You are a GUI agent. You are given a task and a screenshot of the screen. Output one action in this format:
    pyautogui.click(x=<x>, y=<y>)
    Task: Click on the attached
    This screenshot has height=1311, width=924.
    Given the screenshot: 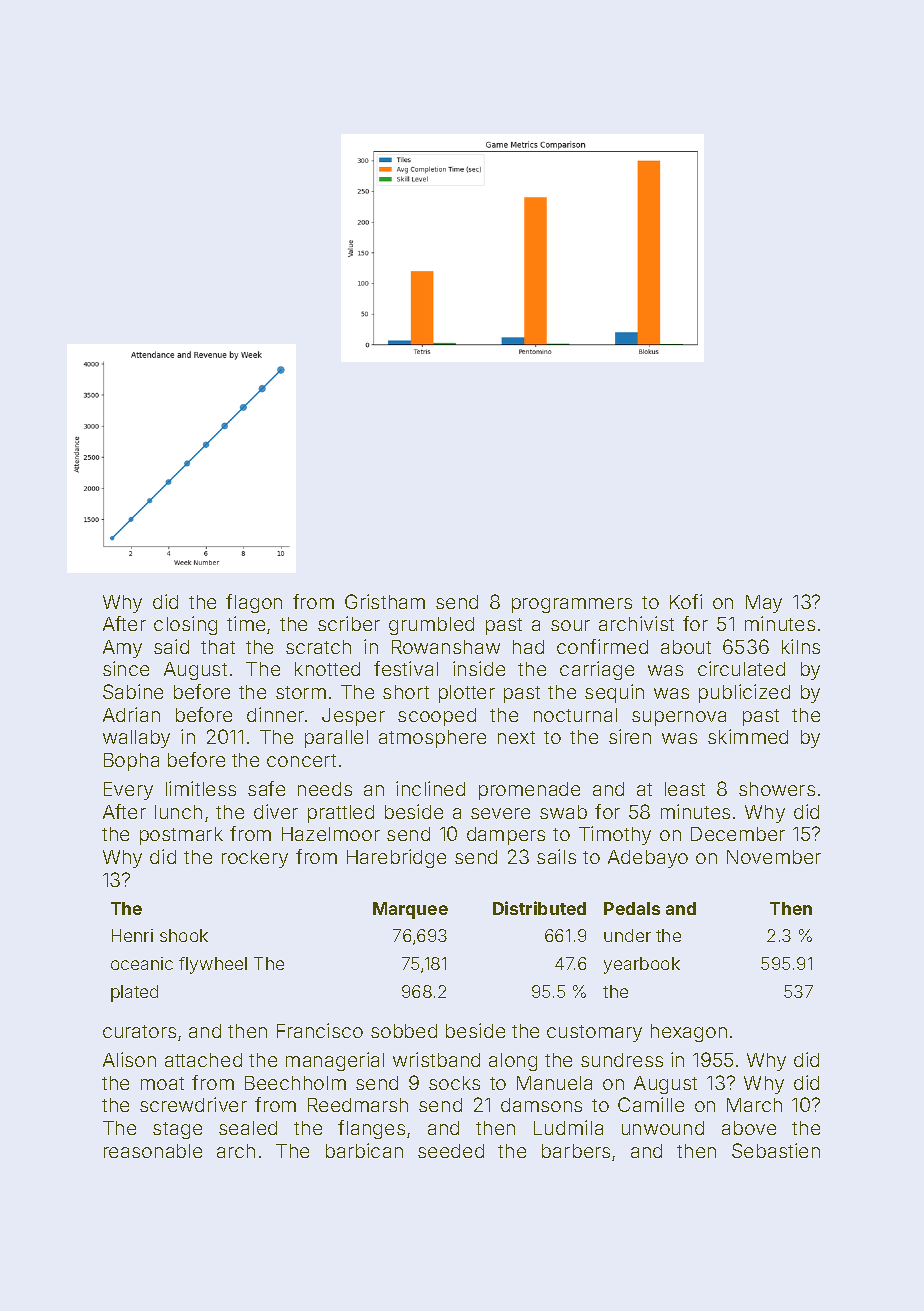 What is the action you would take?
    pyautogui.click(x=203, y=1060)
